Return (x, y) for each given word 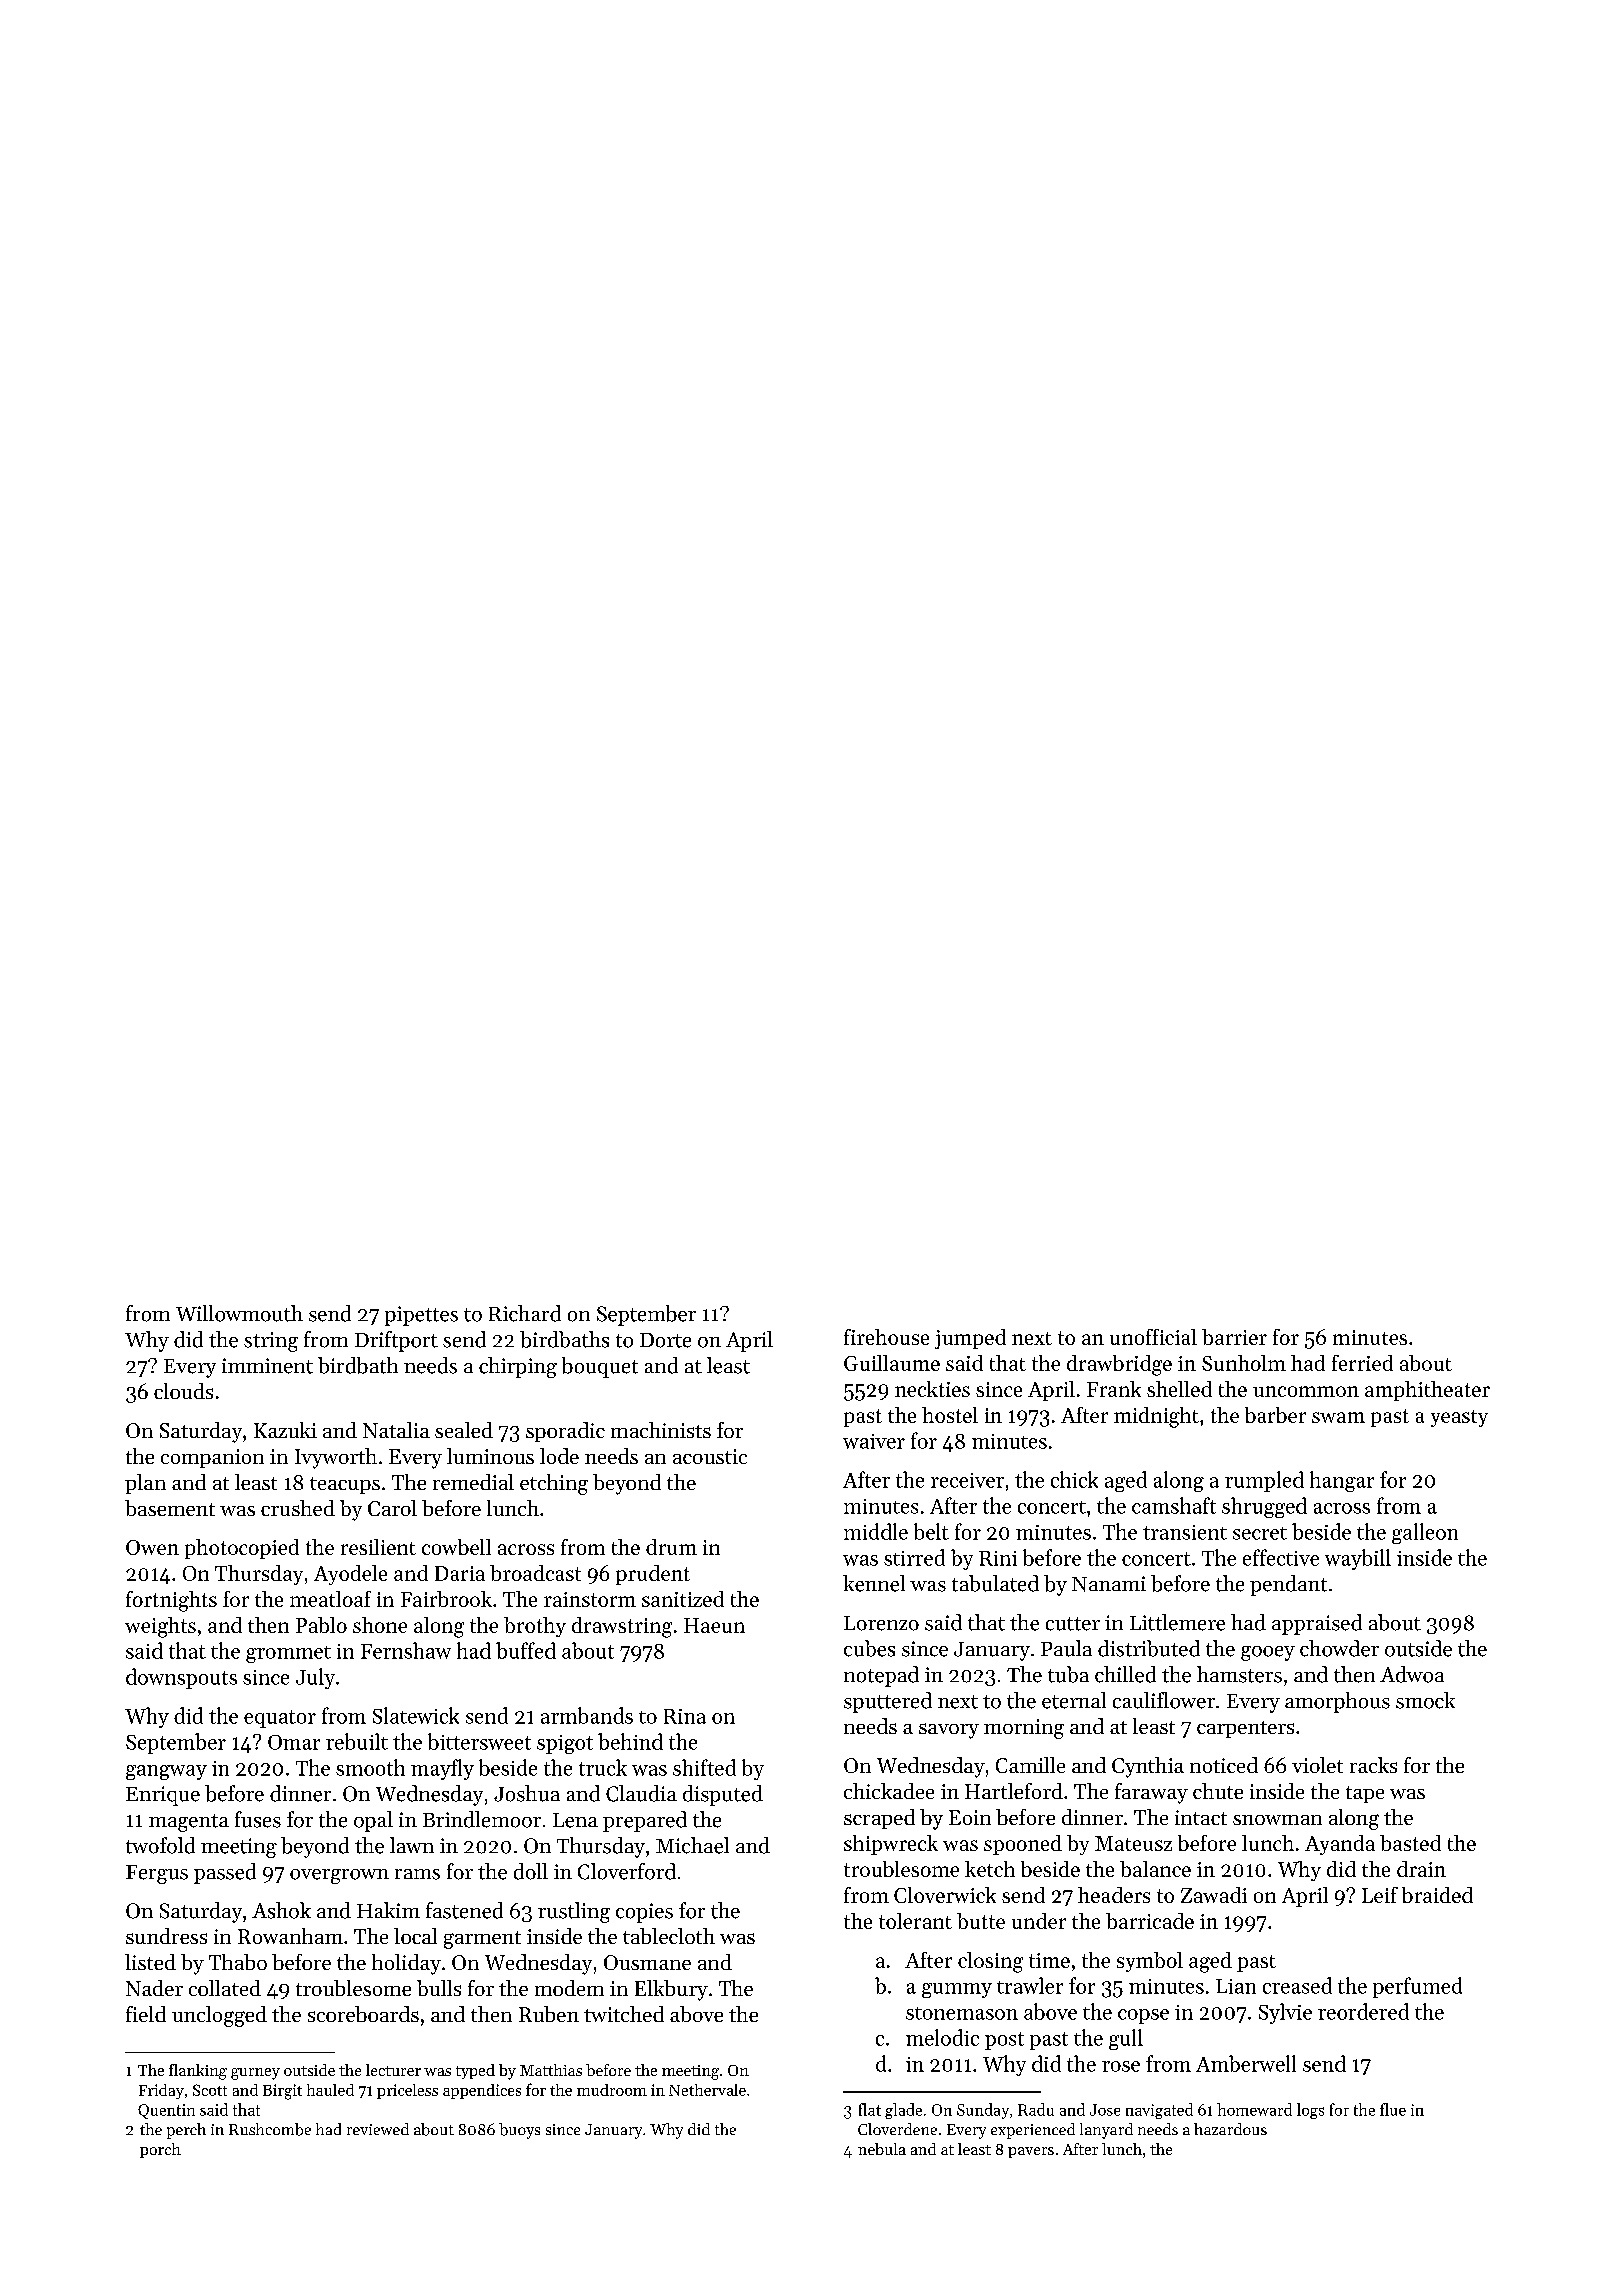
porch (160, 2150)
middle (876, 1531)
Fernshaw (406, 1650)
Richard (525, 1313)
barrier (1234, 1337)
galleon (1425, 1533)
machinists (661, 1430)
